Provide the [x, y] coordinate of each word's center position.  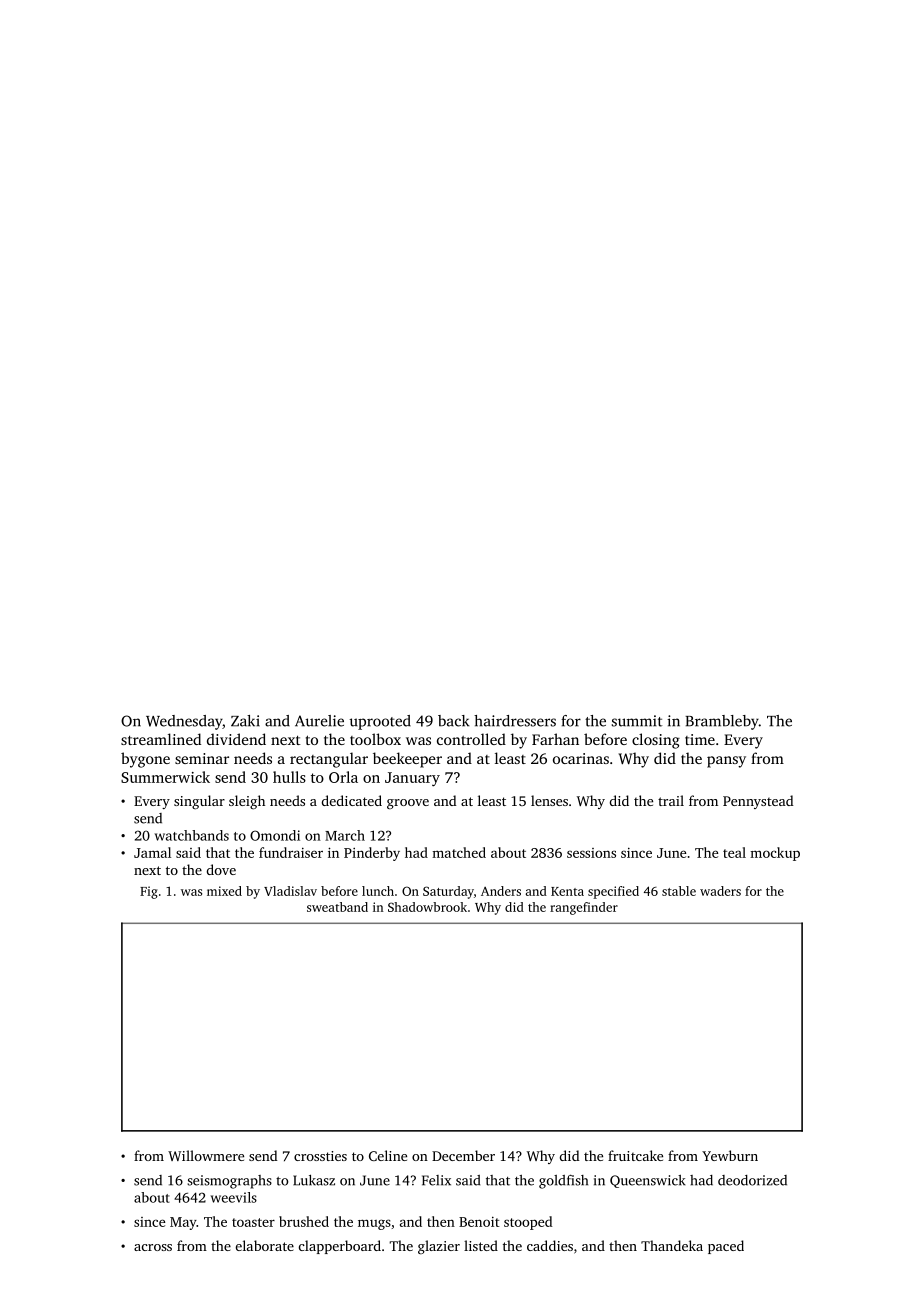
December [463, 1155]
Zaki [245, 721]
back [453, 721]
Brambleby [722, 722]
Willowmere [206, 1155]
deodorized [752, 1180]
